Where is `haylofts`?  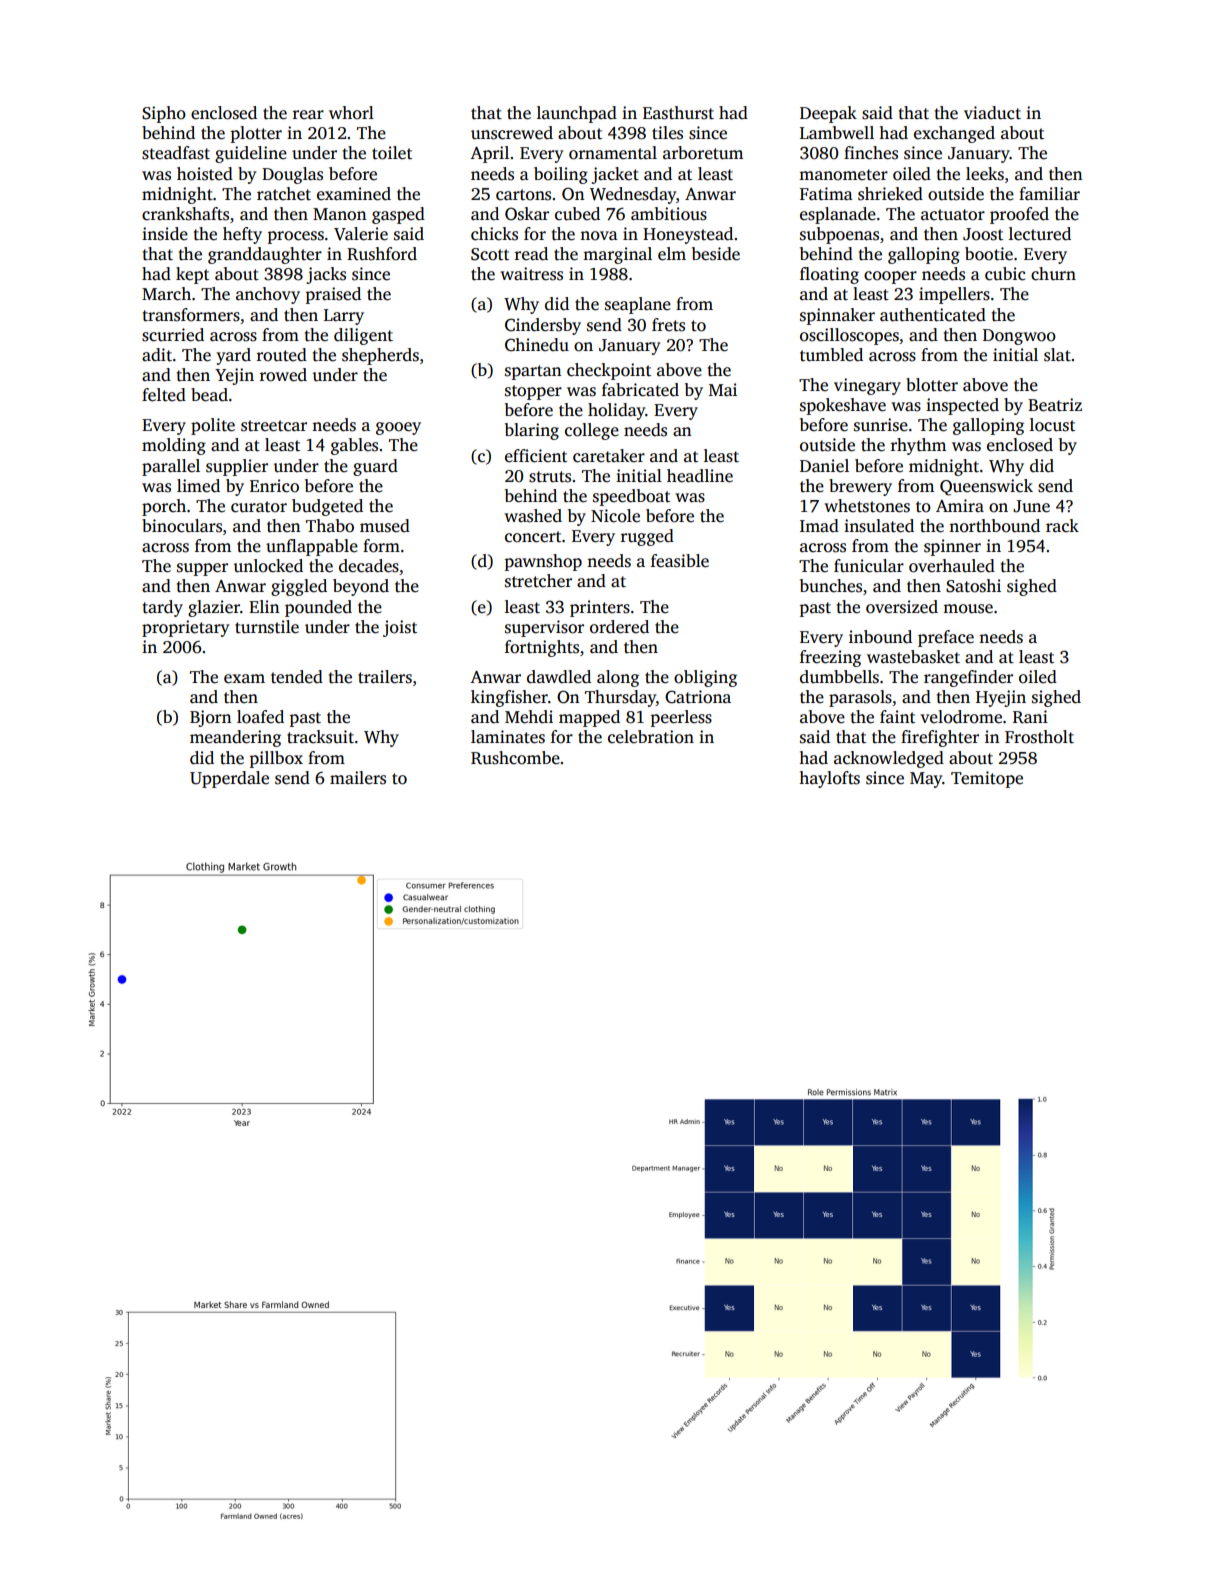 haylofts is located at coordinates (829, 779).
